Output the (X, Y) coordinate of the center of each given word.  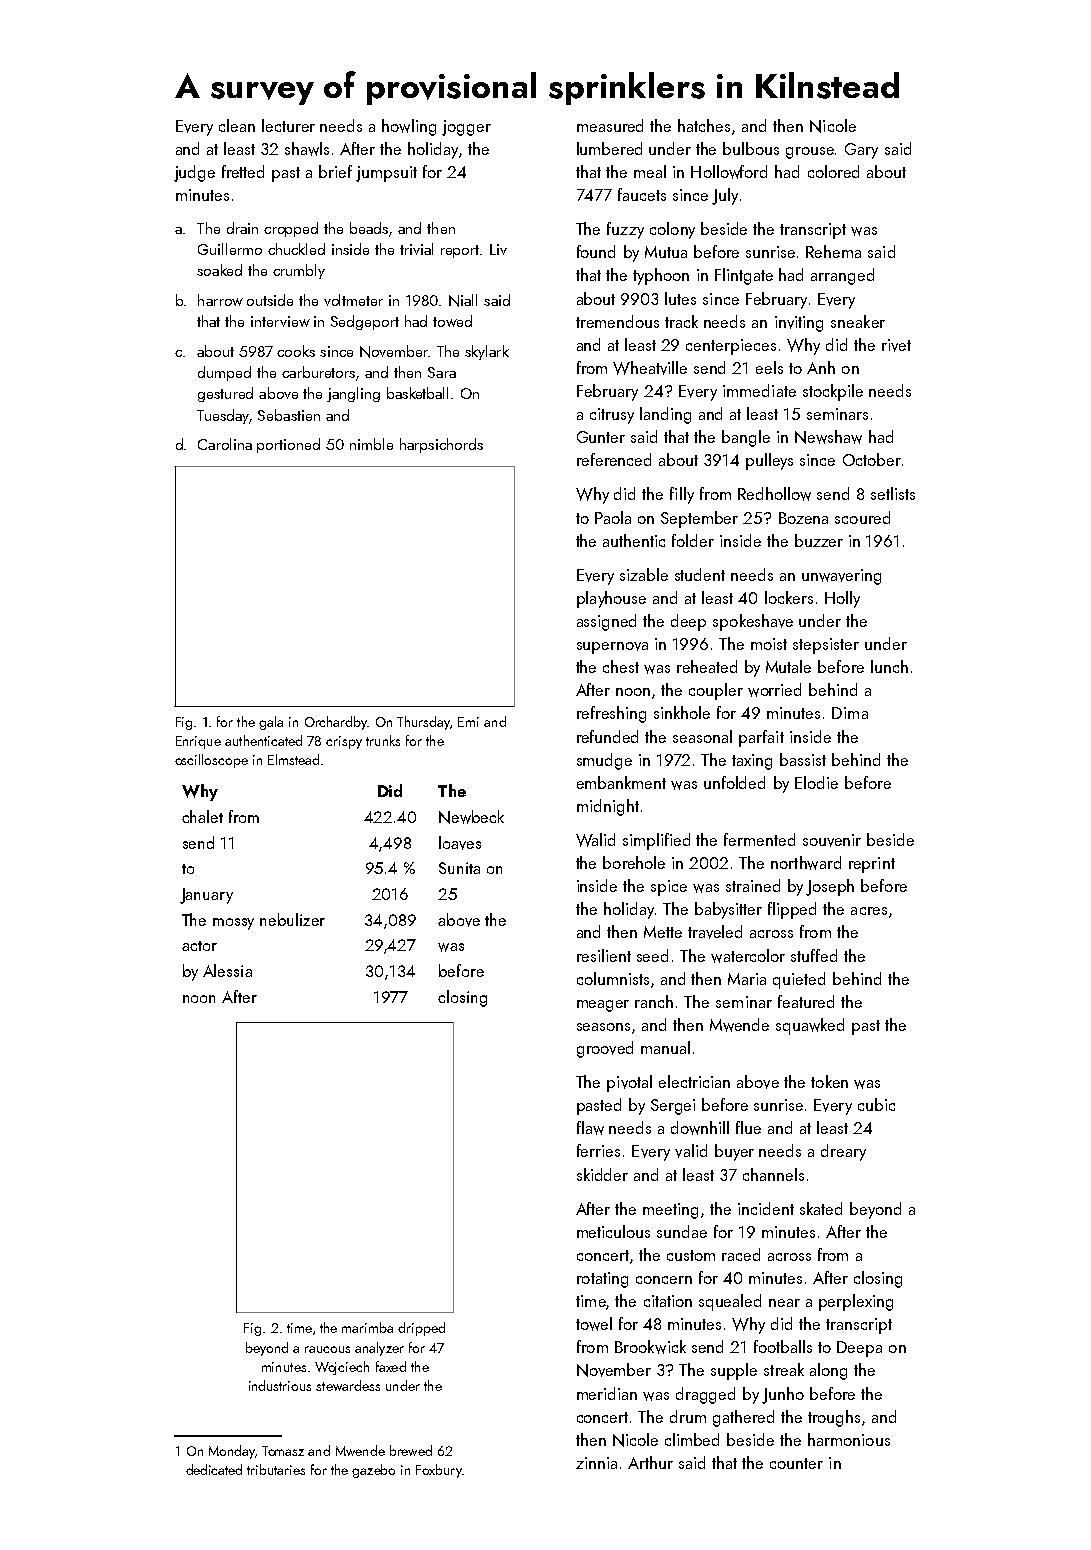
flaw (590, 1128)
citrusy (612, 416)
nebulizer (292, 919)
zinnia (596, 1463)
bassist (803, 759)
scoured (862, 517)
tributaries (276, 1469)
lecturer (288, 125)
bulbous (751, 148)
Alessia (227, 970)
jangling (353, 394)
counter (796, 1463)
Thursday (423, 723)
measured (610, 125)
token (829, 1081)
